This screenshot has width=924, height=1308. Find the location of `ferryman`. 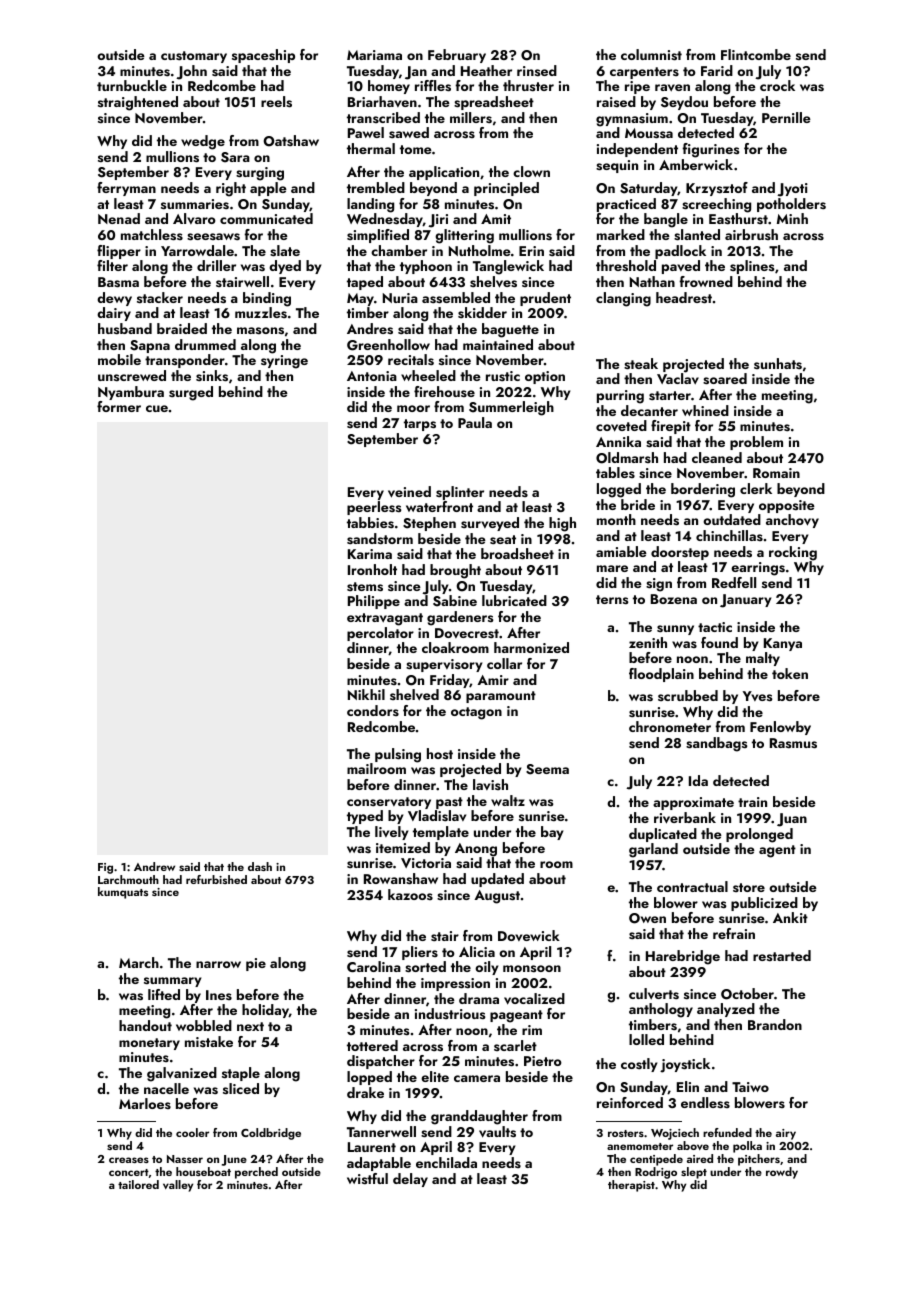

ferryman is located at coordinates (126, 189).
